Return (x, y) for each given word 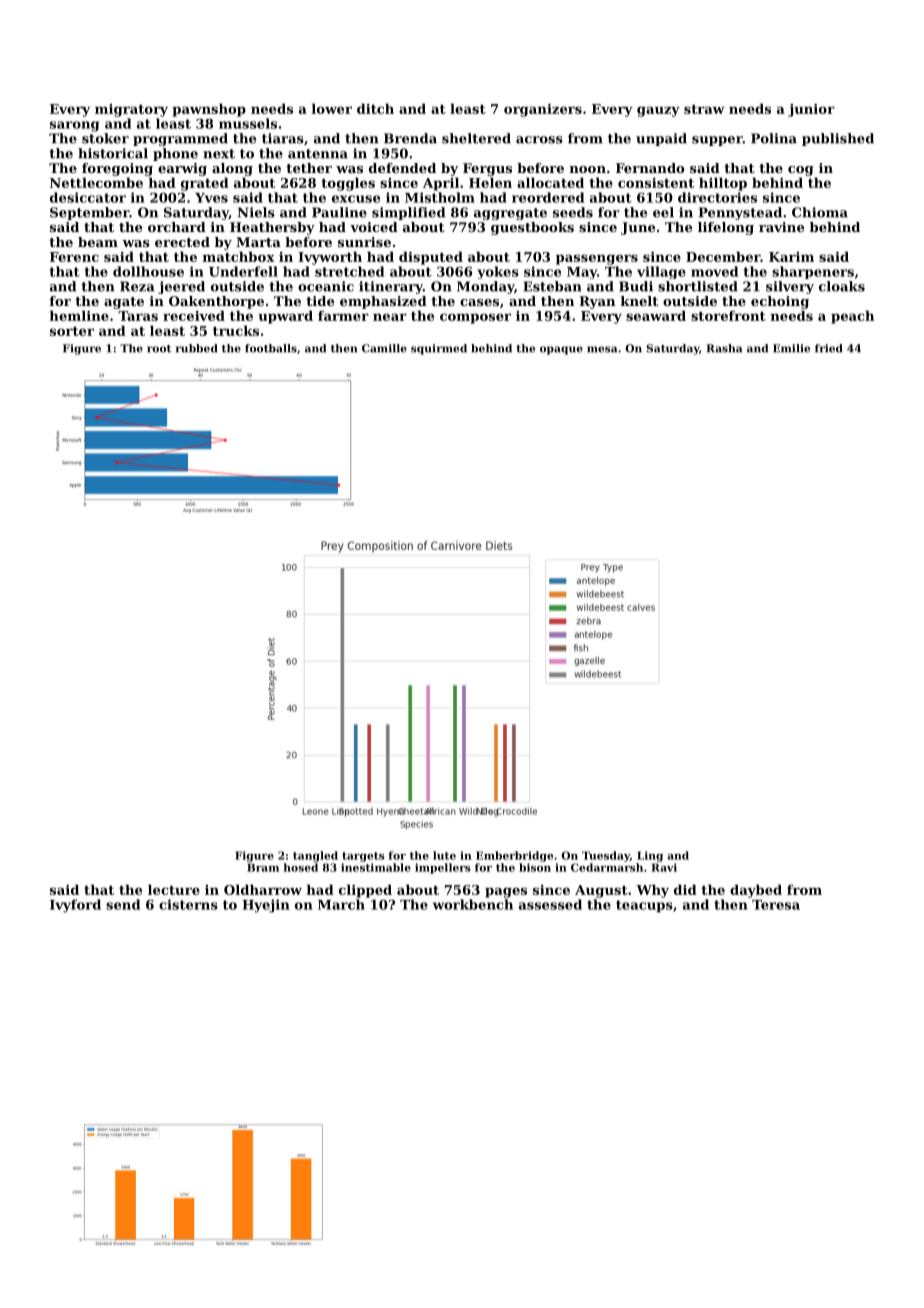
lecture (174, 889)
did (685, 889)
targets (363, 857)
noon (588, 169)
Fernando (650, 168)
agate (124, 303)
